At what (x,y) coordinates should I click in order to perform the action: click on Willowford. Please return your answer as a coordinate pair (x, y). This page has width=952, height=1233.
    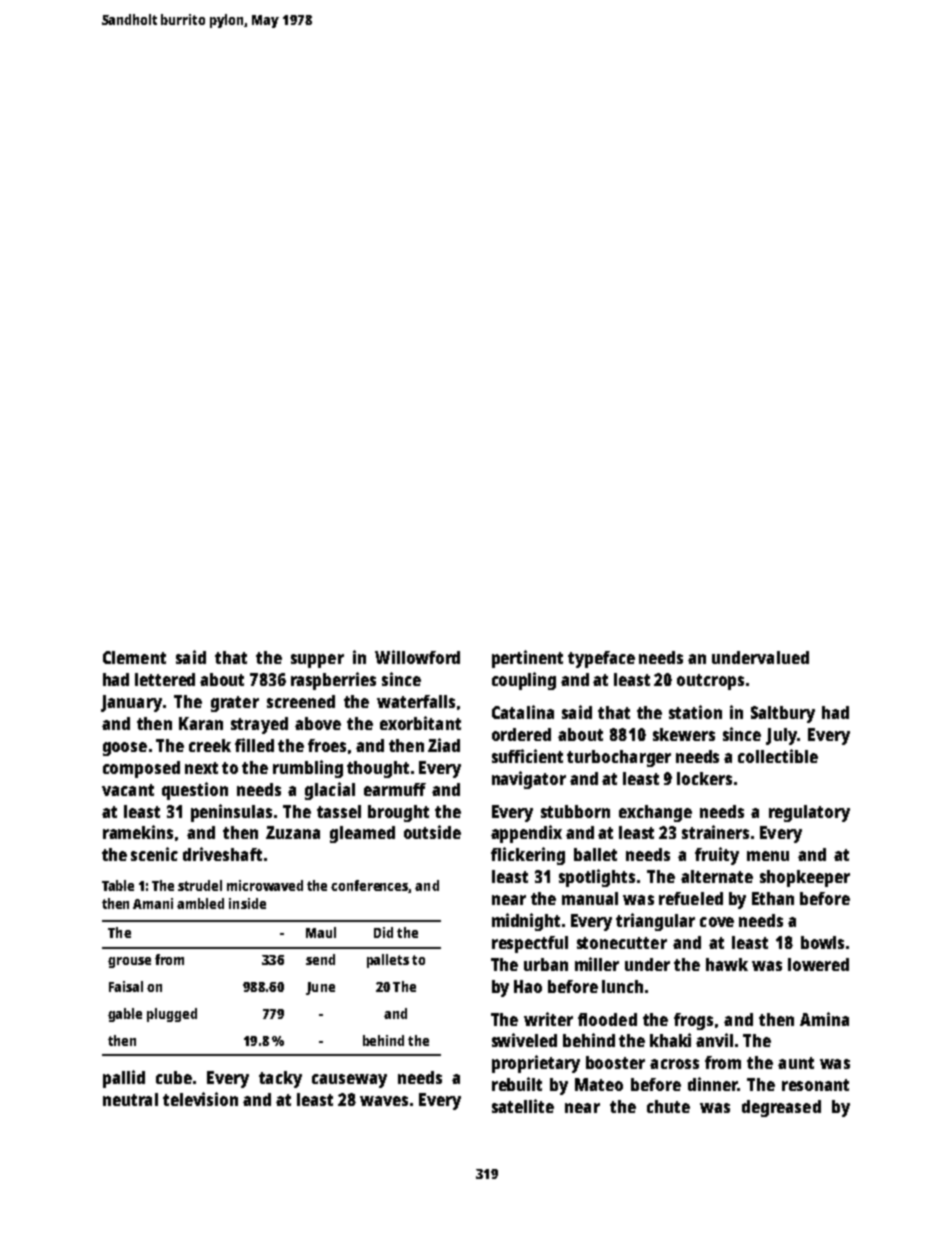
    Looking at the image, I should click on (417, 657).
